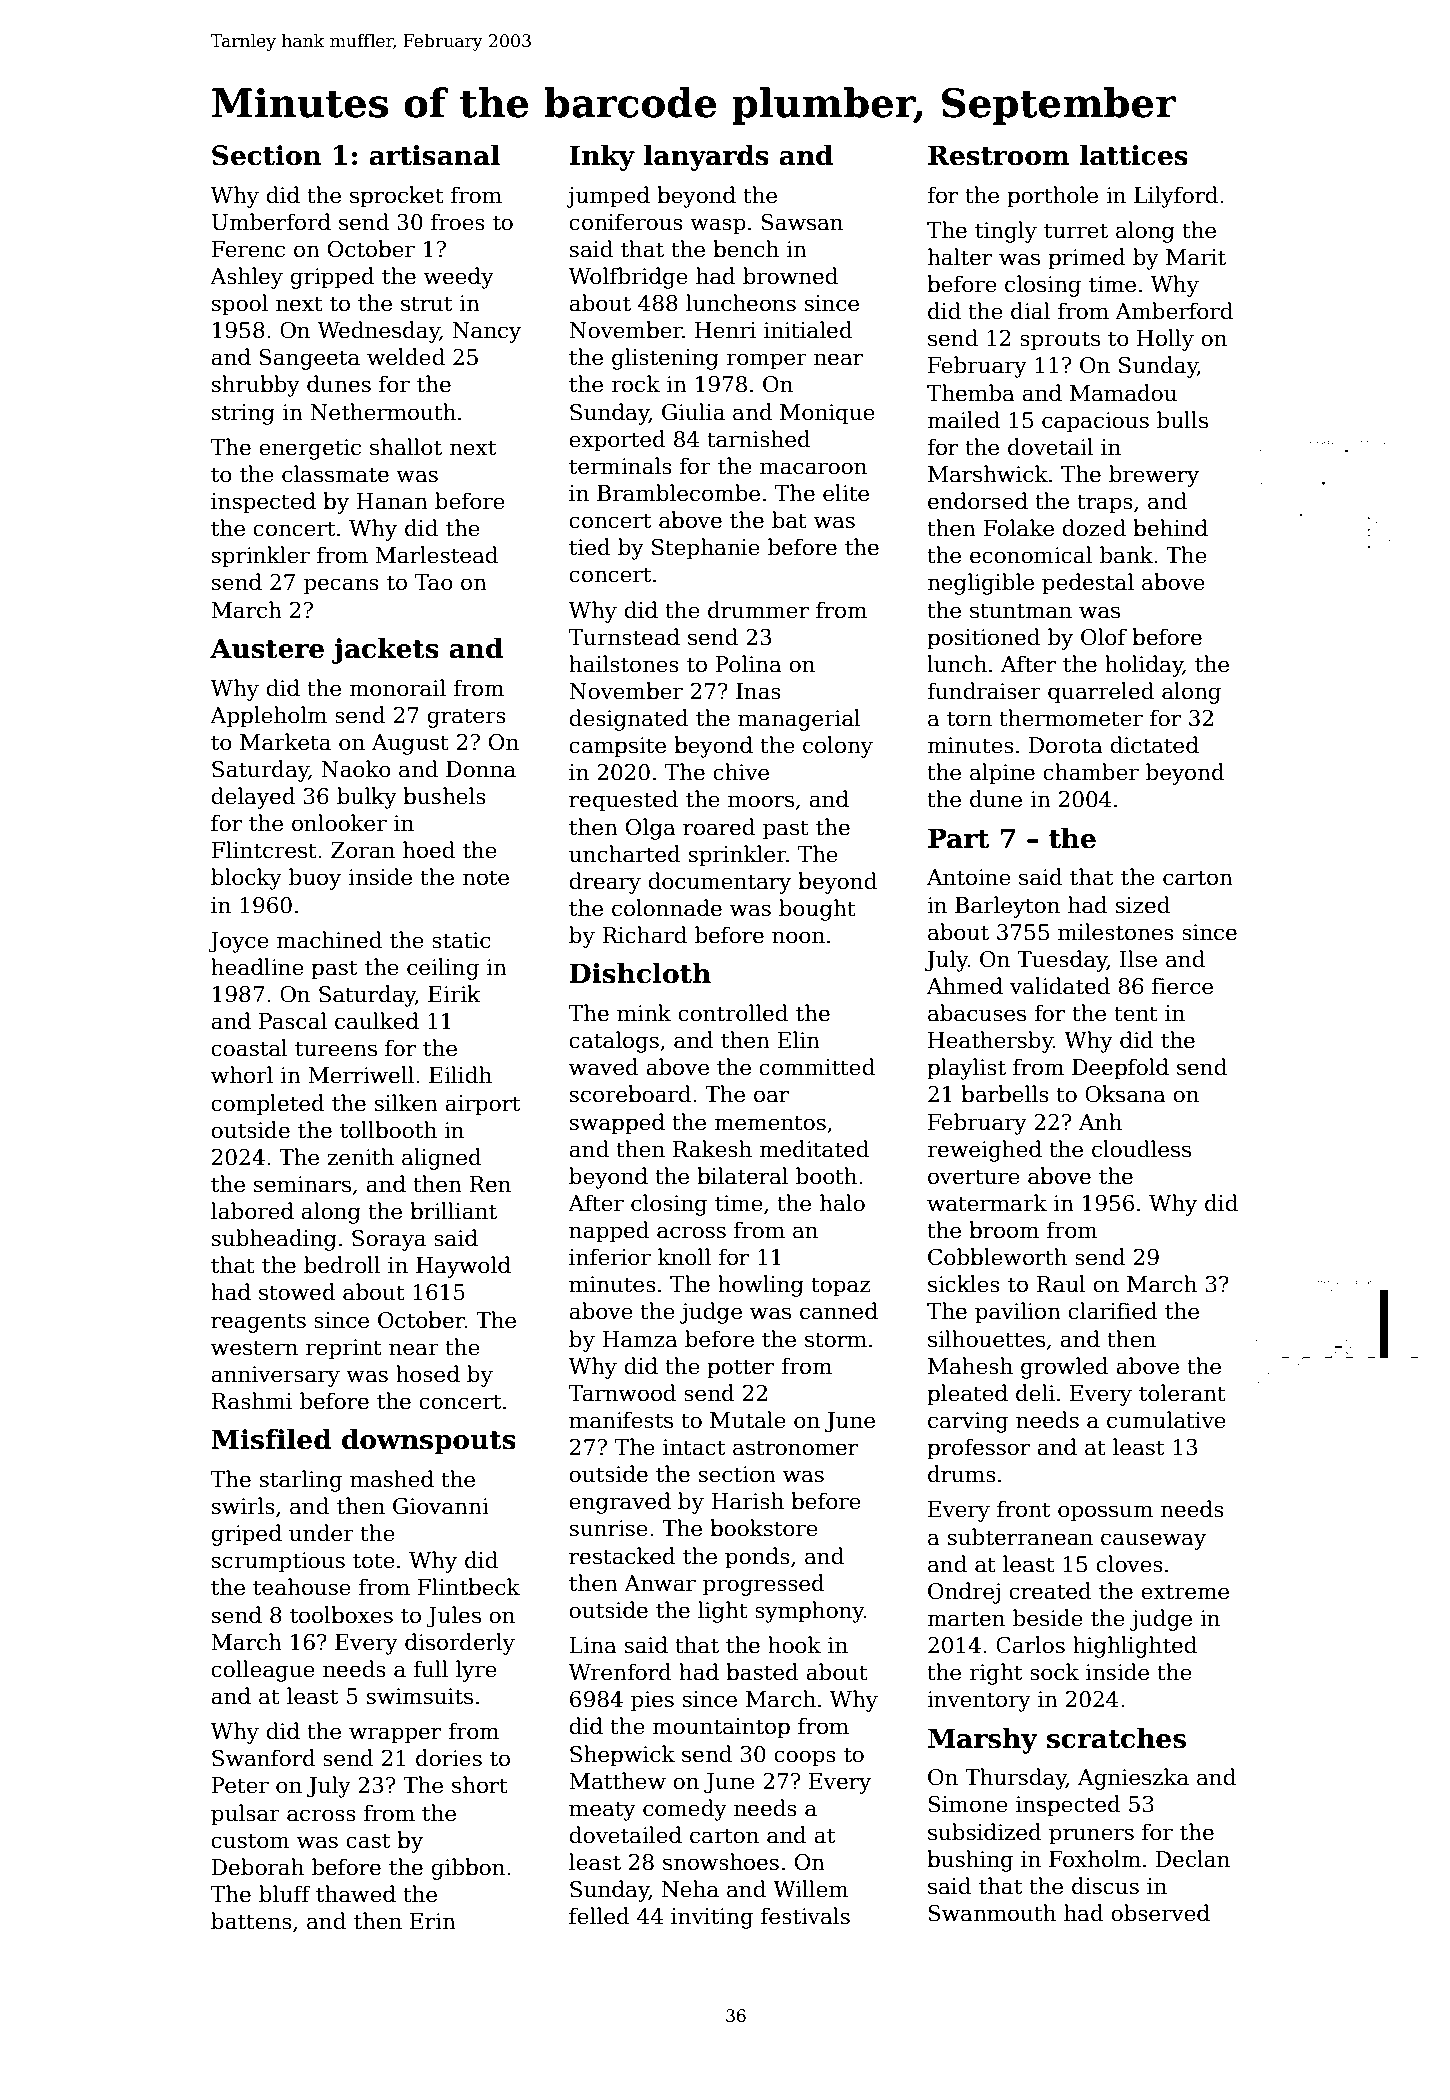 This screenshot has width=1450, height=2100. What do you see at coordinates (1170, 528) in the screenshot?
I see `behind` at bounding box center [1170, 528].
